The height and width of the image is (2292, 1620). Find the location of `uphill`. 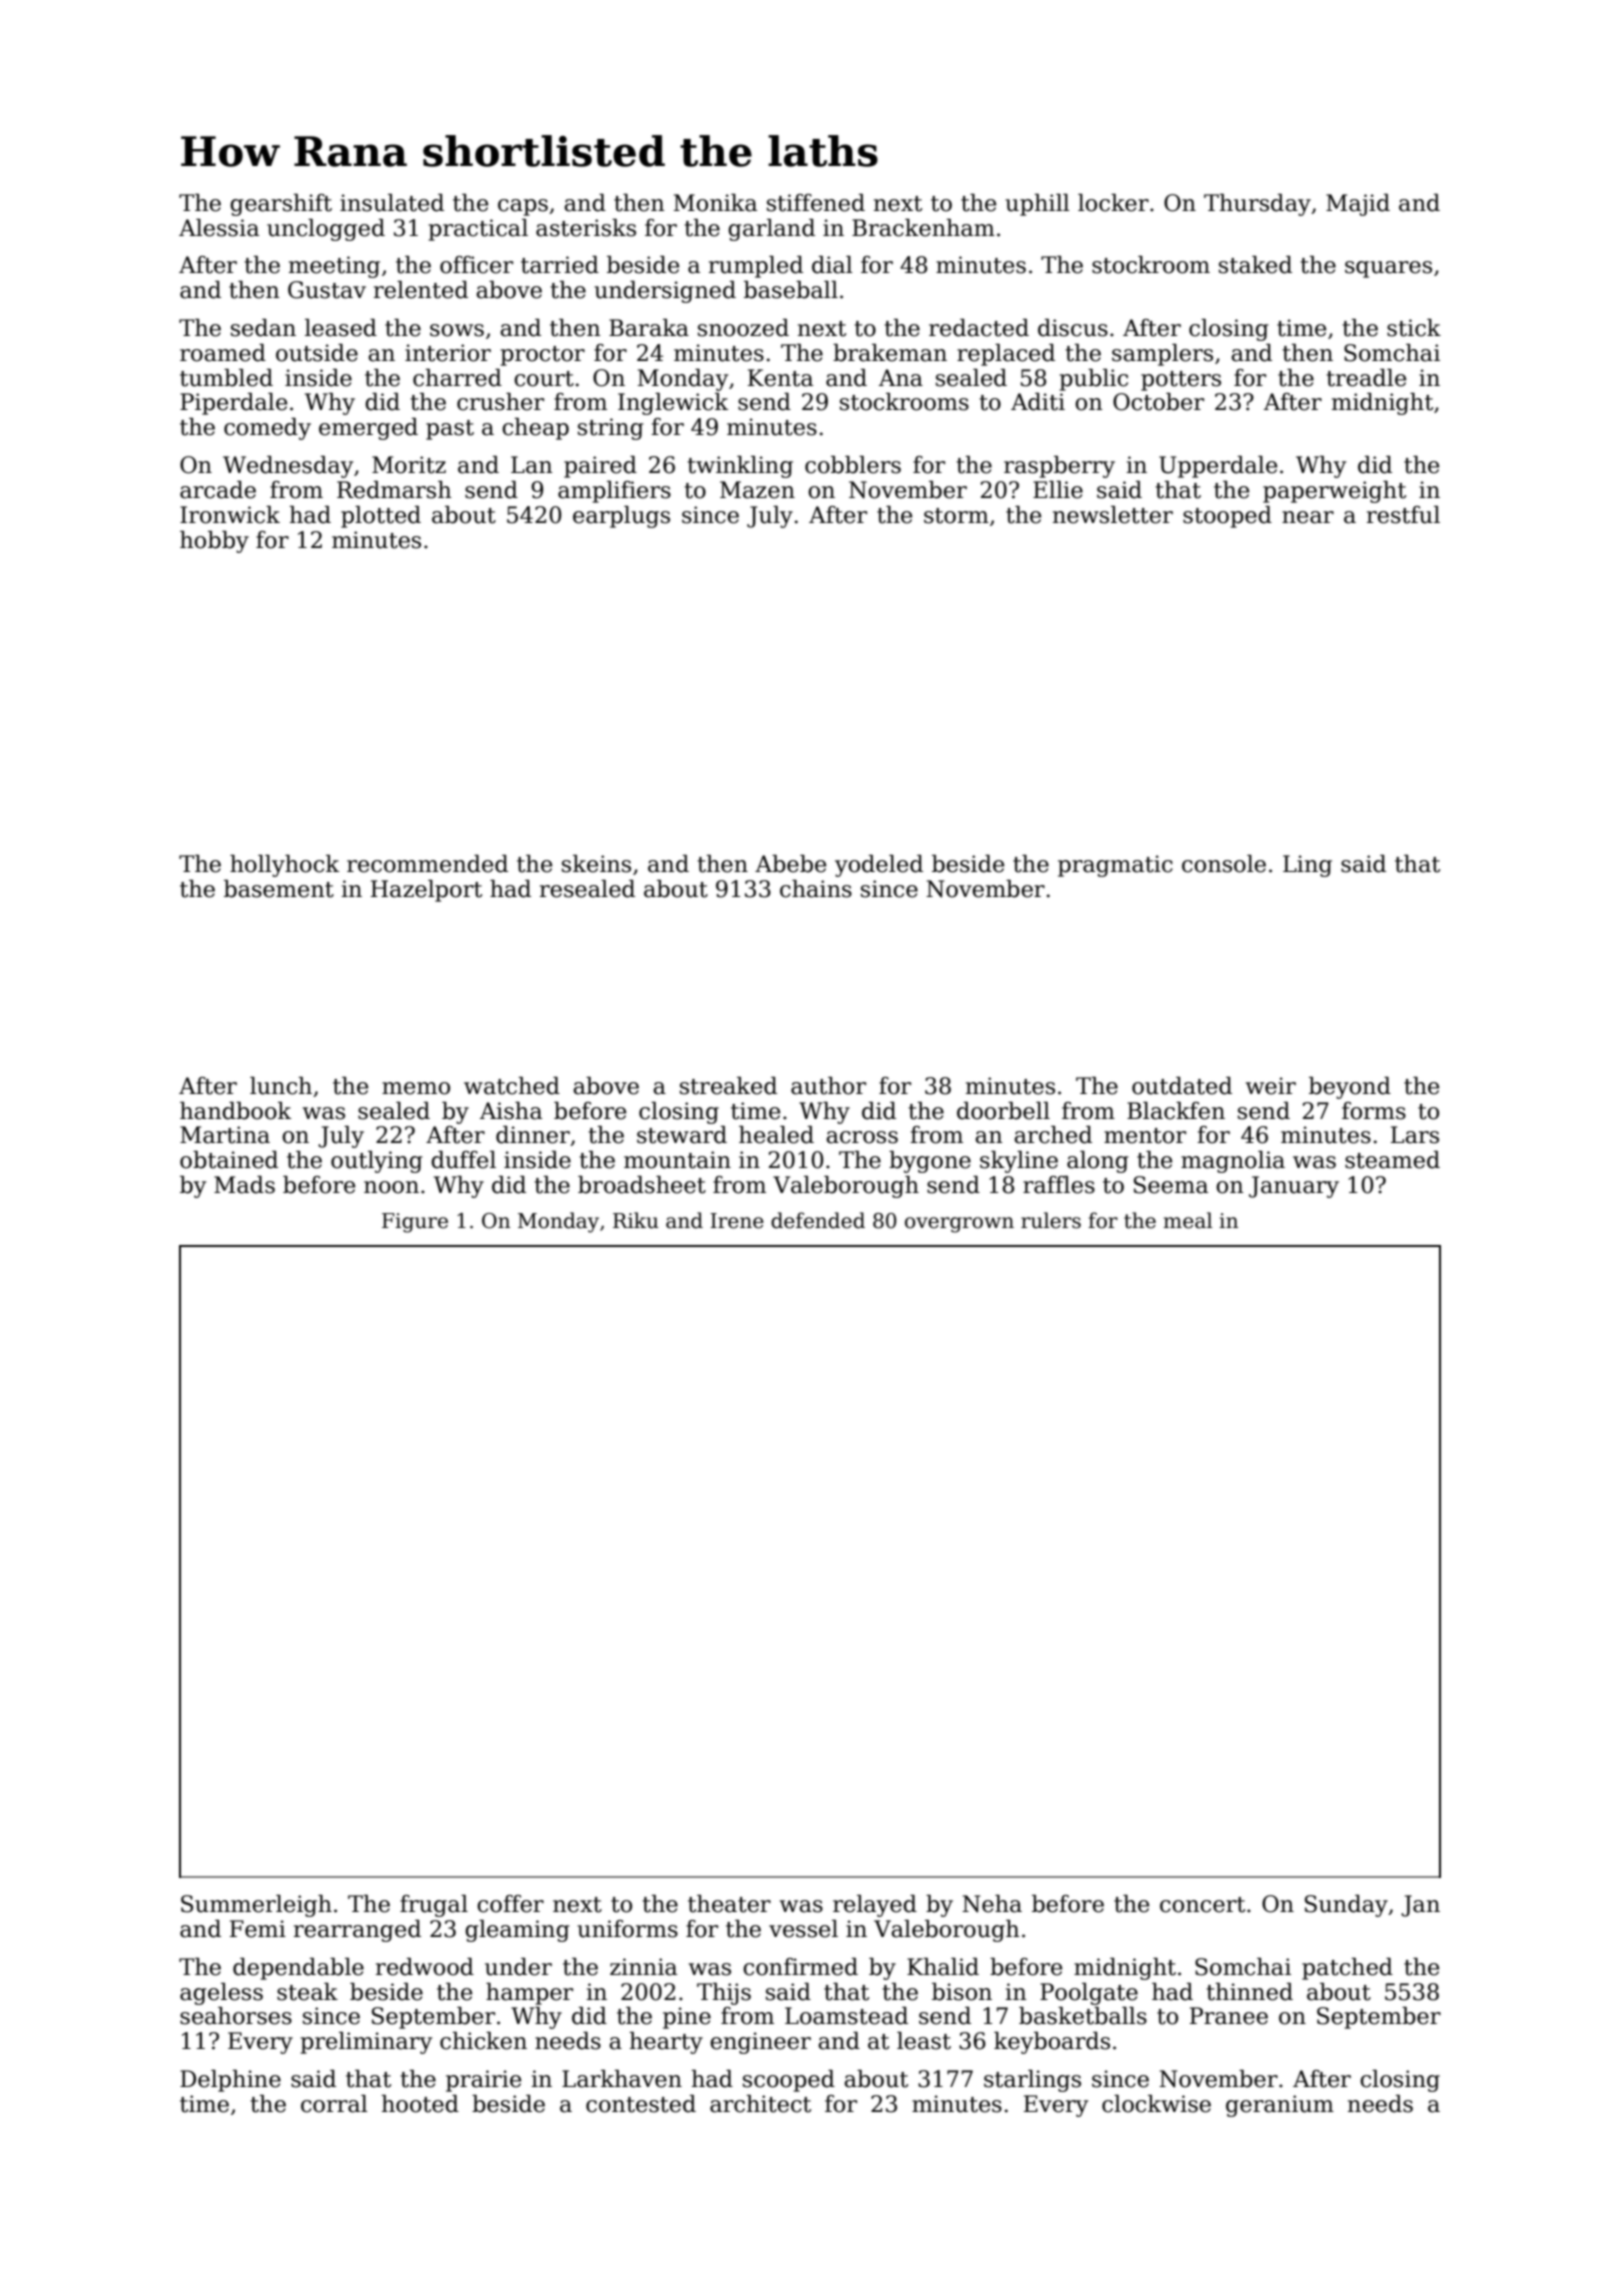

uphill is located at coordinates (1037, 205).
